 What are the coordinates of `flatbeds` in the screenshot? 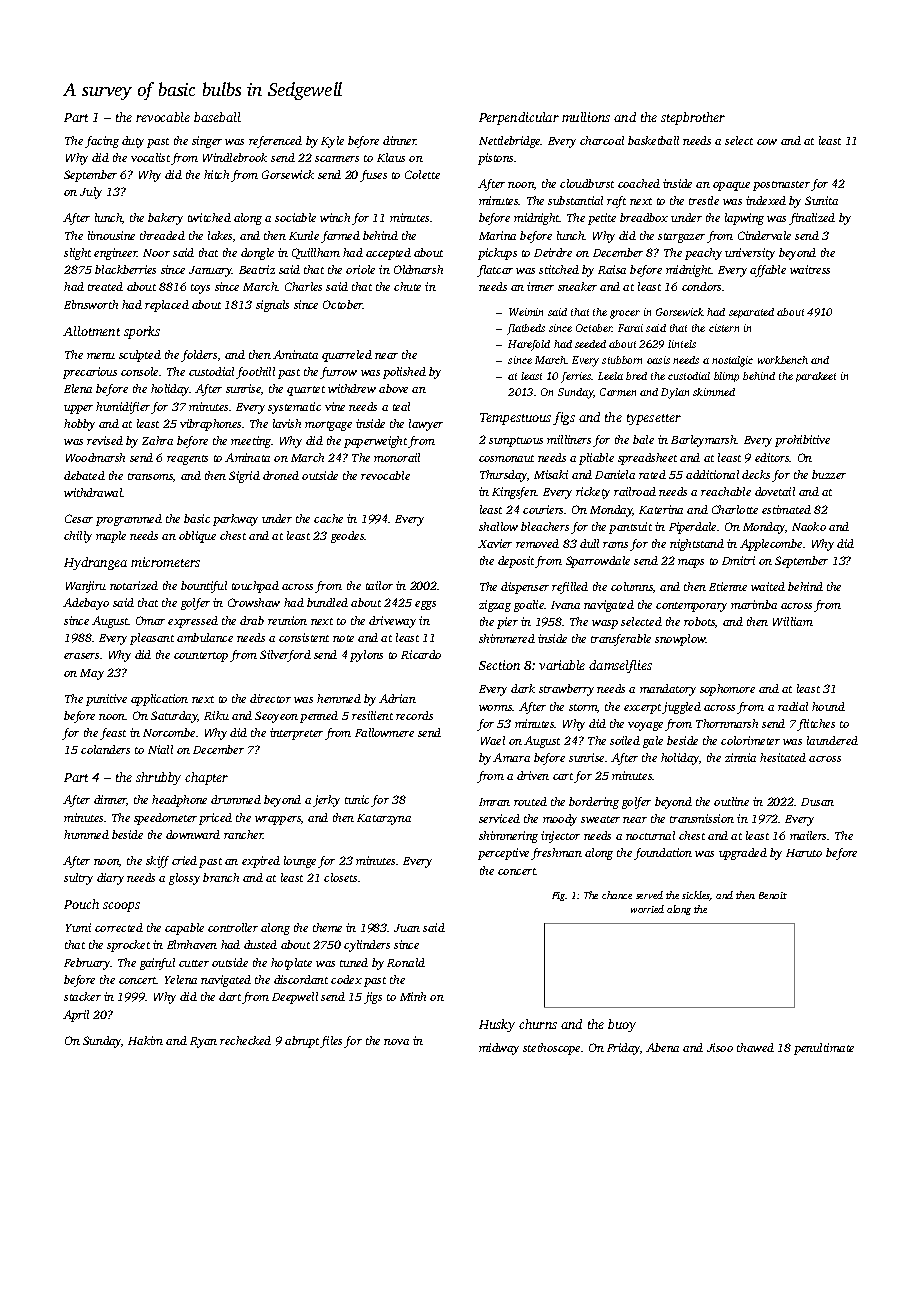 It's located at (526, 329).
